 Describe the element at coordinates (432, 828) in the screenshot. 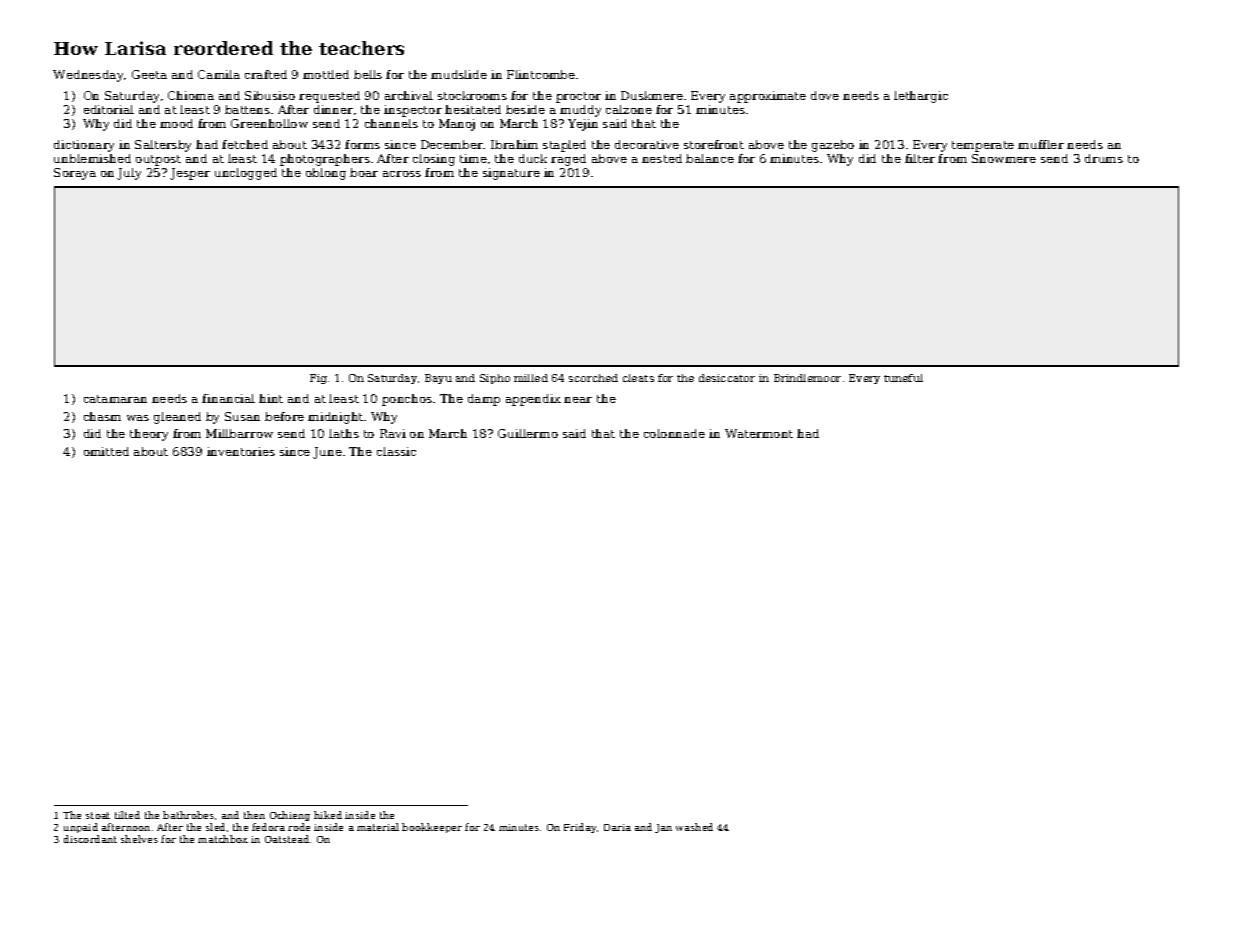

I see `bookkeeper` at that location.
